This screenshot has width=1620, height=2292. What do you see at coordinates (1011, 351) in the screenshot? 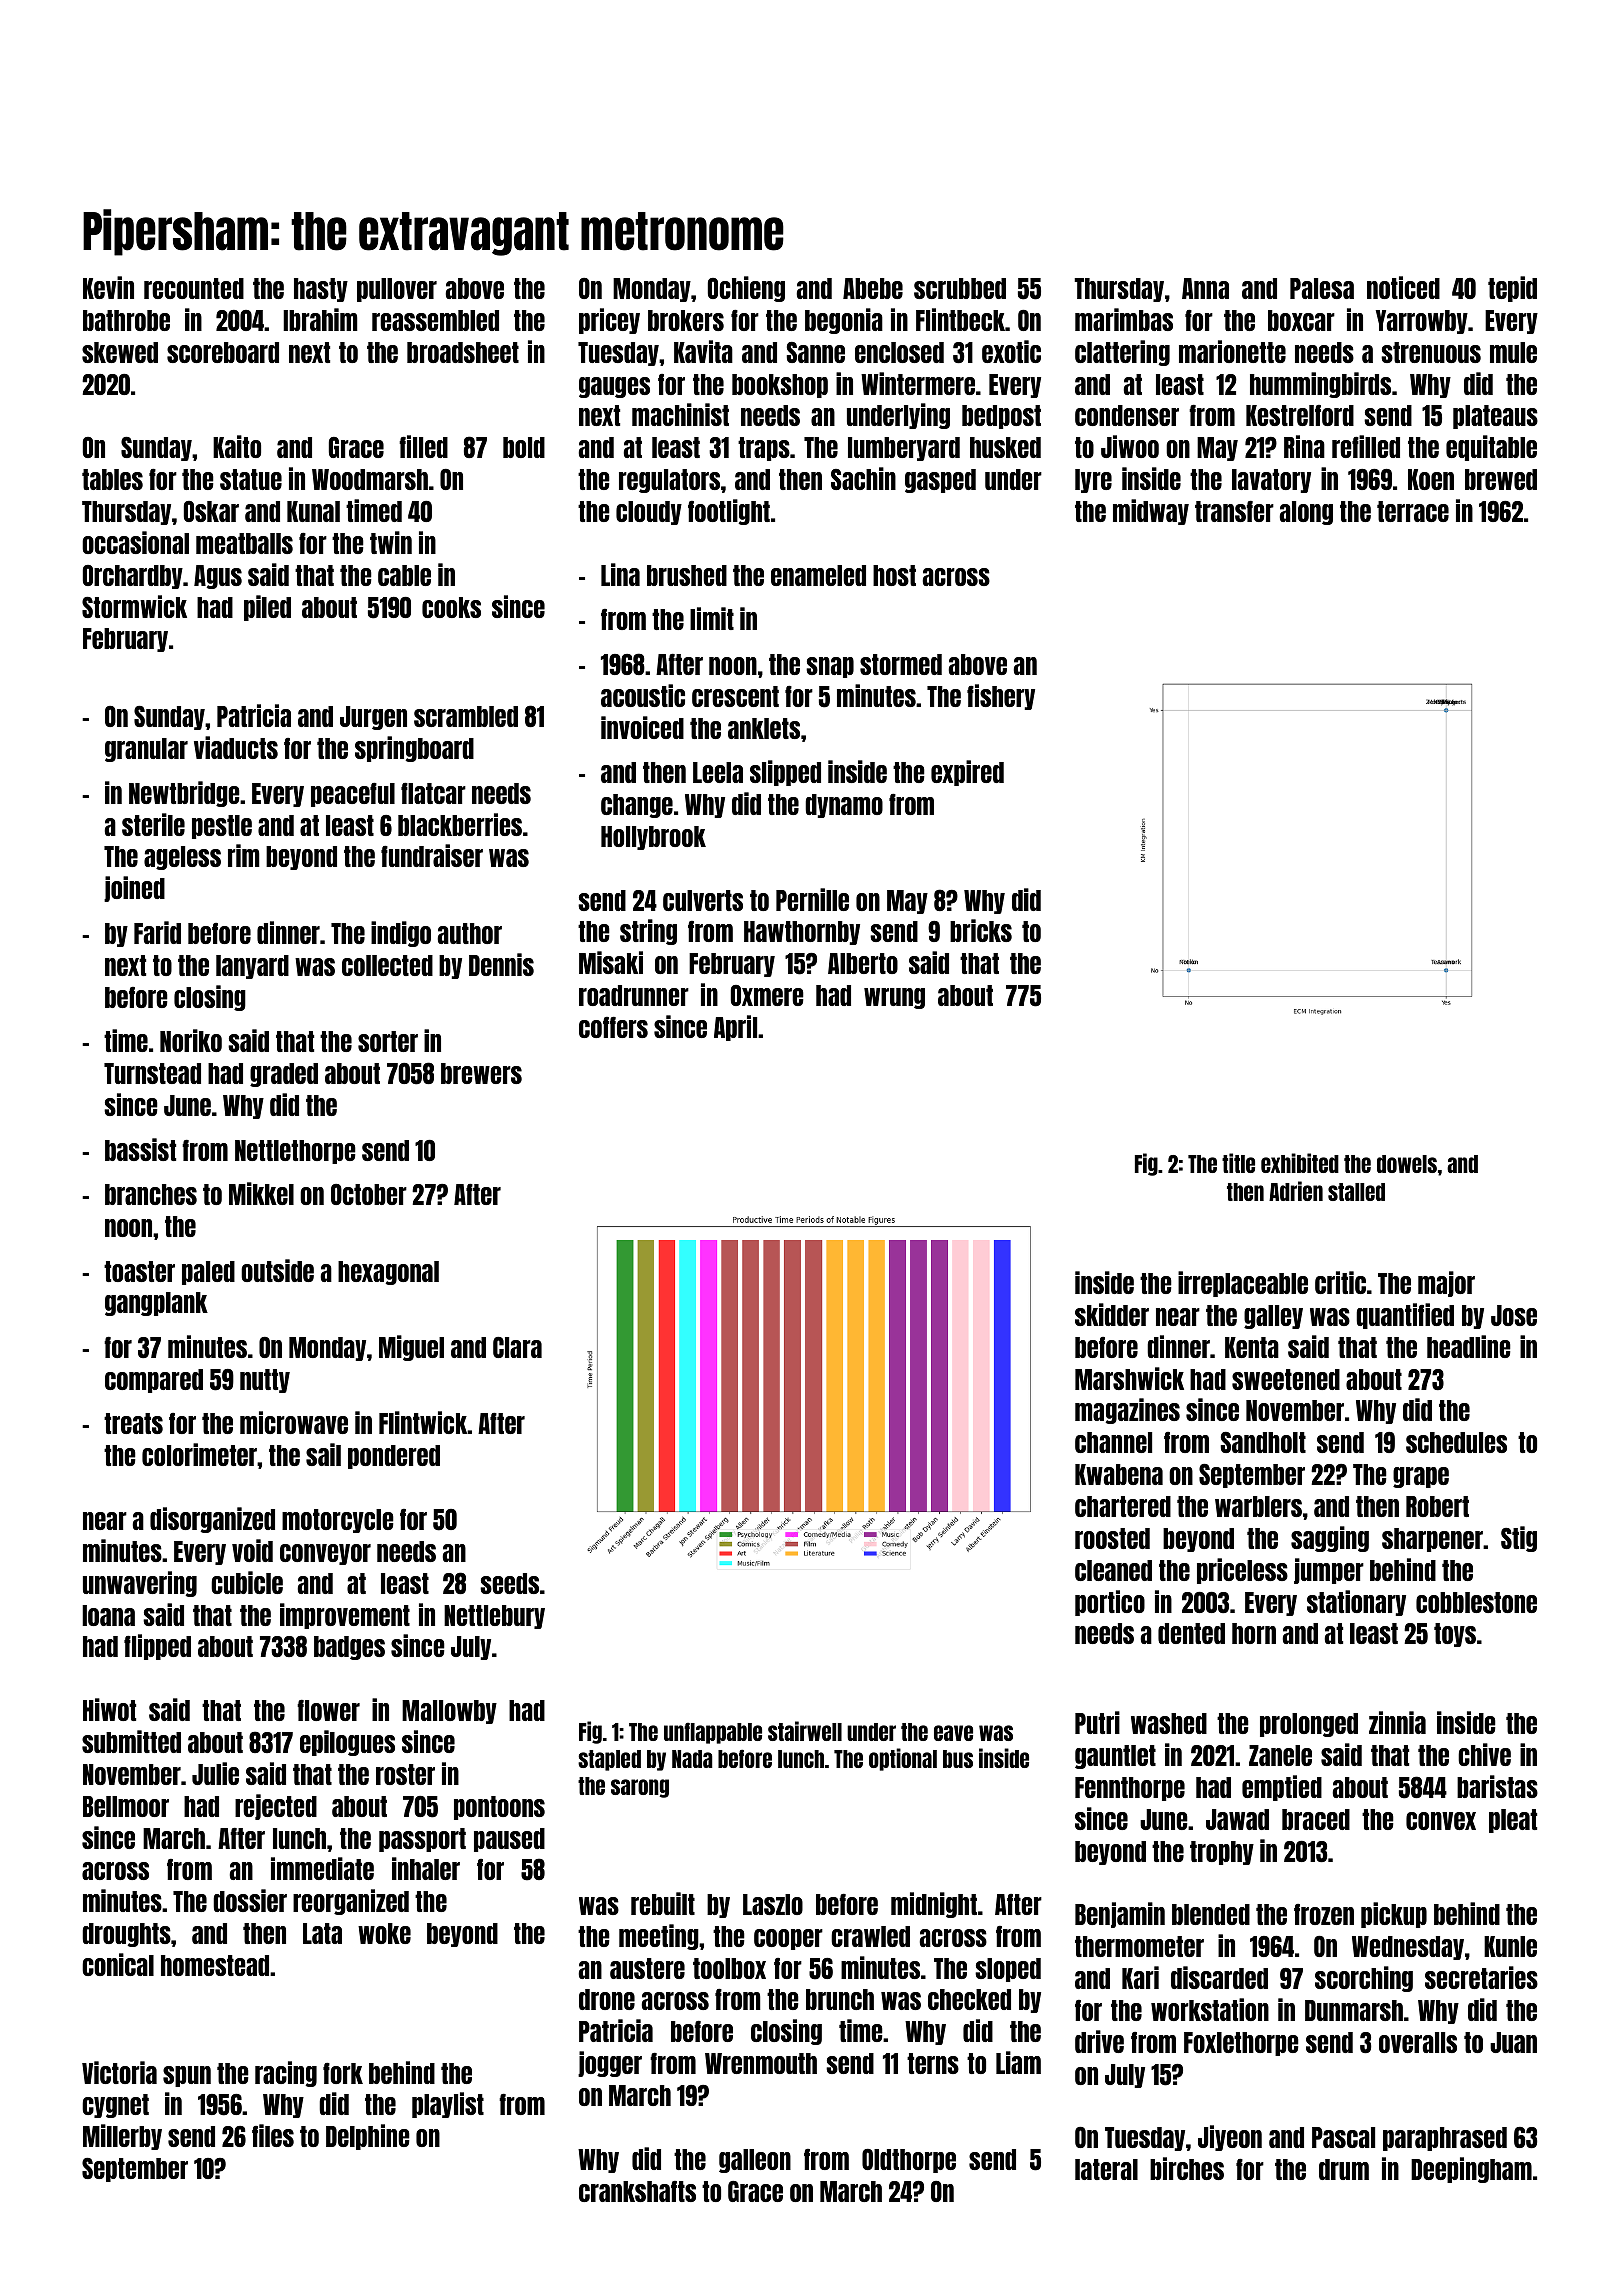
I see `exotic` at bounding box center [1011, 351].
